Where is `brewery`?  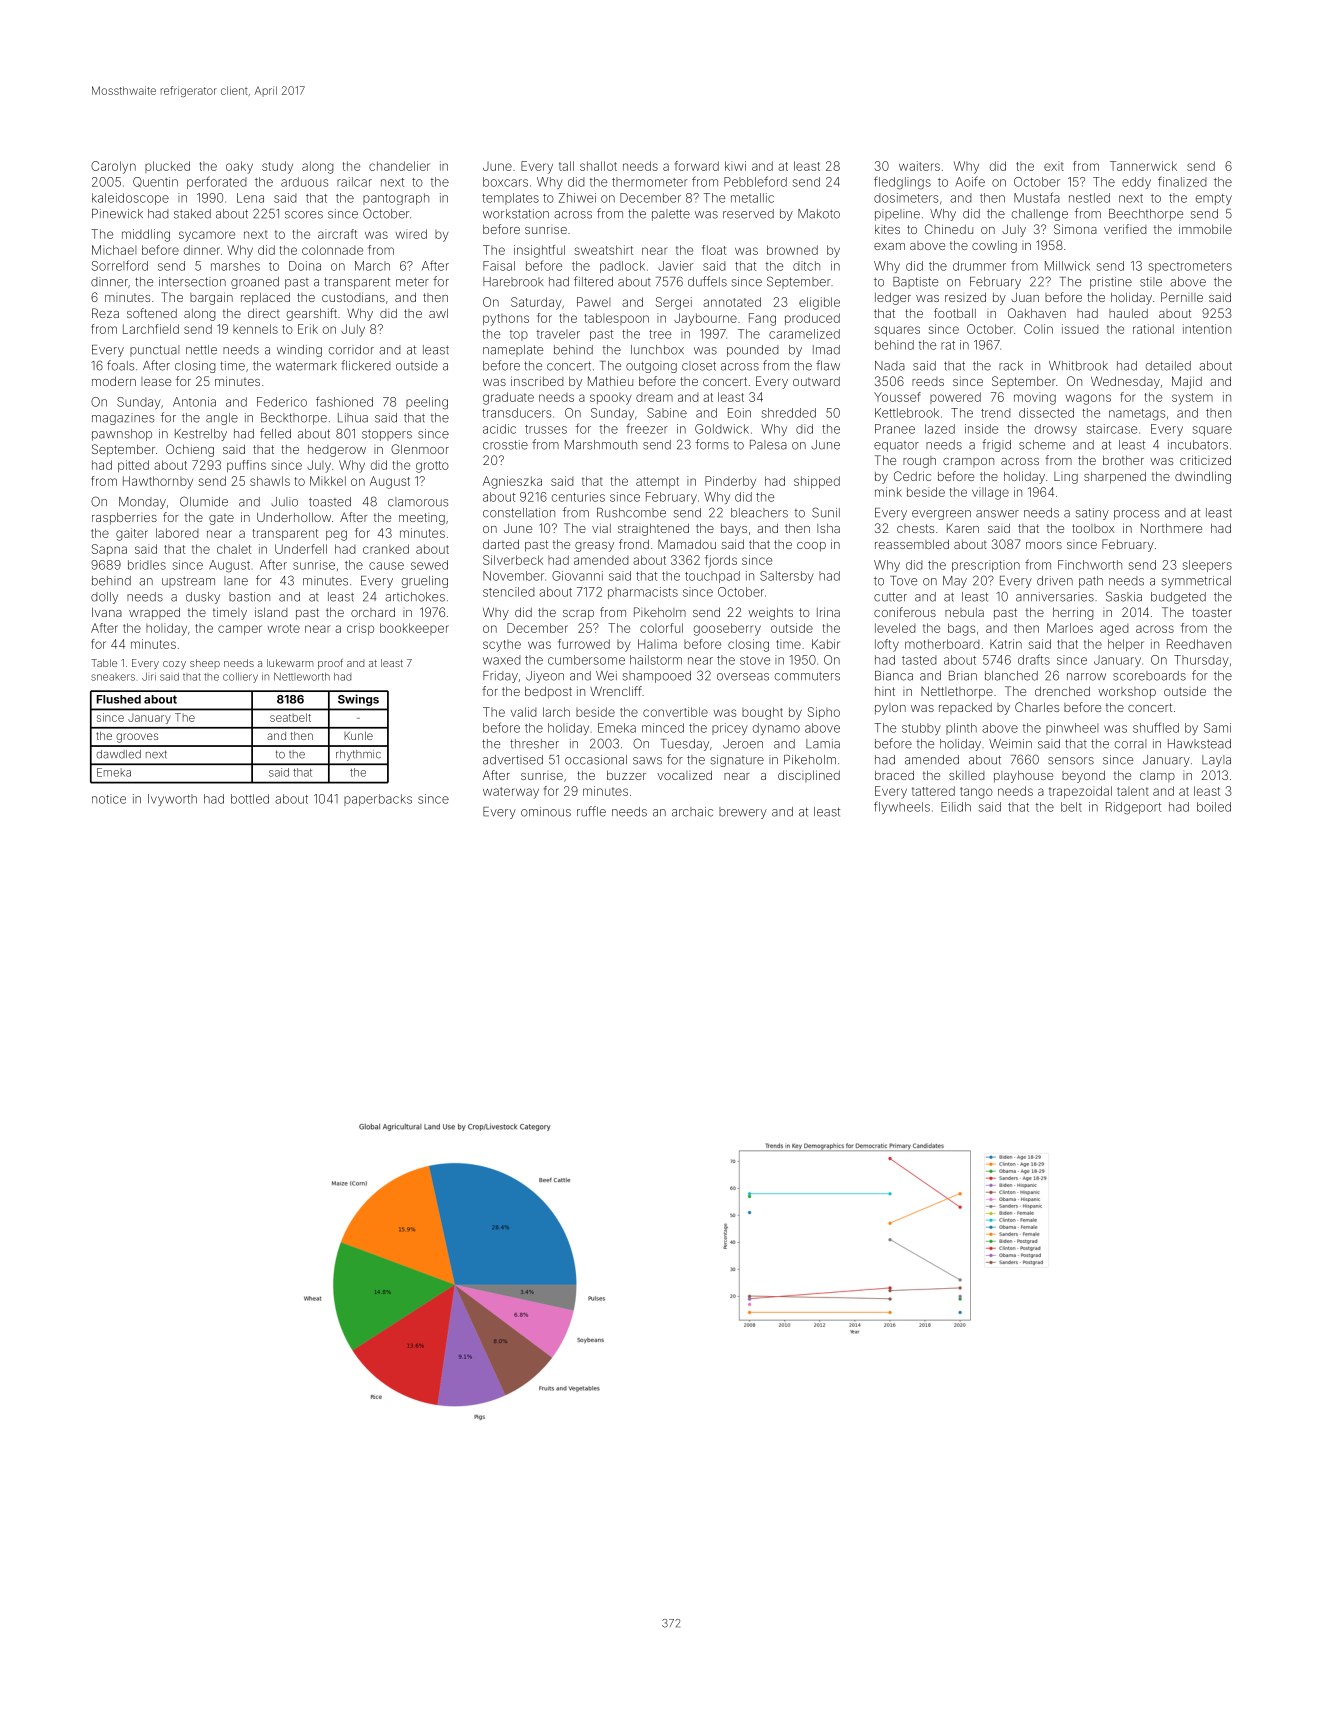
brewery is located at coordinates (743, 813).
